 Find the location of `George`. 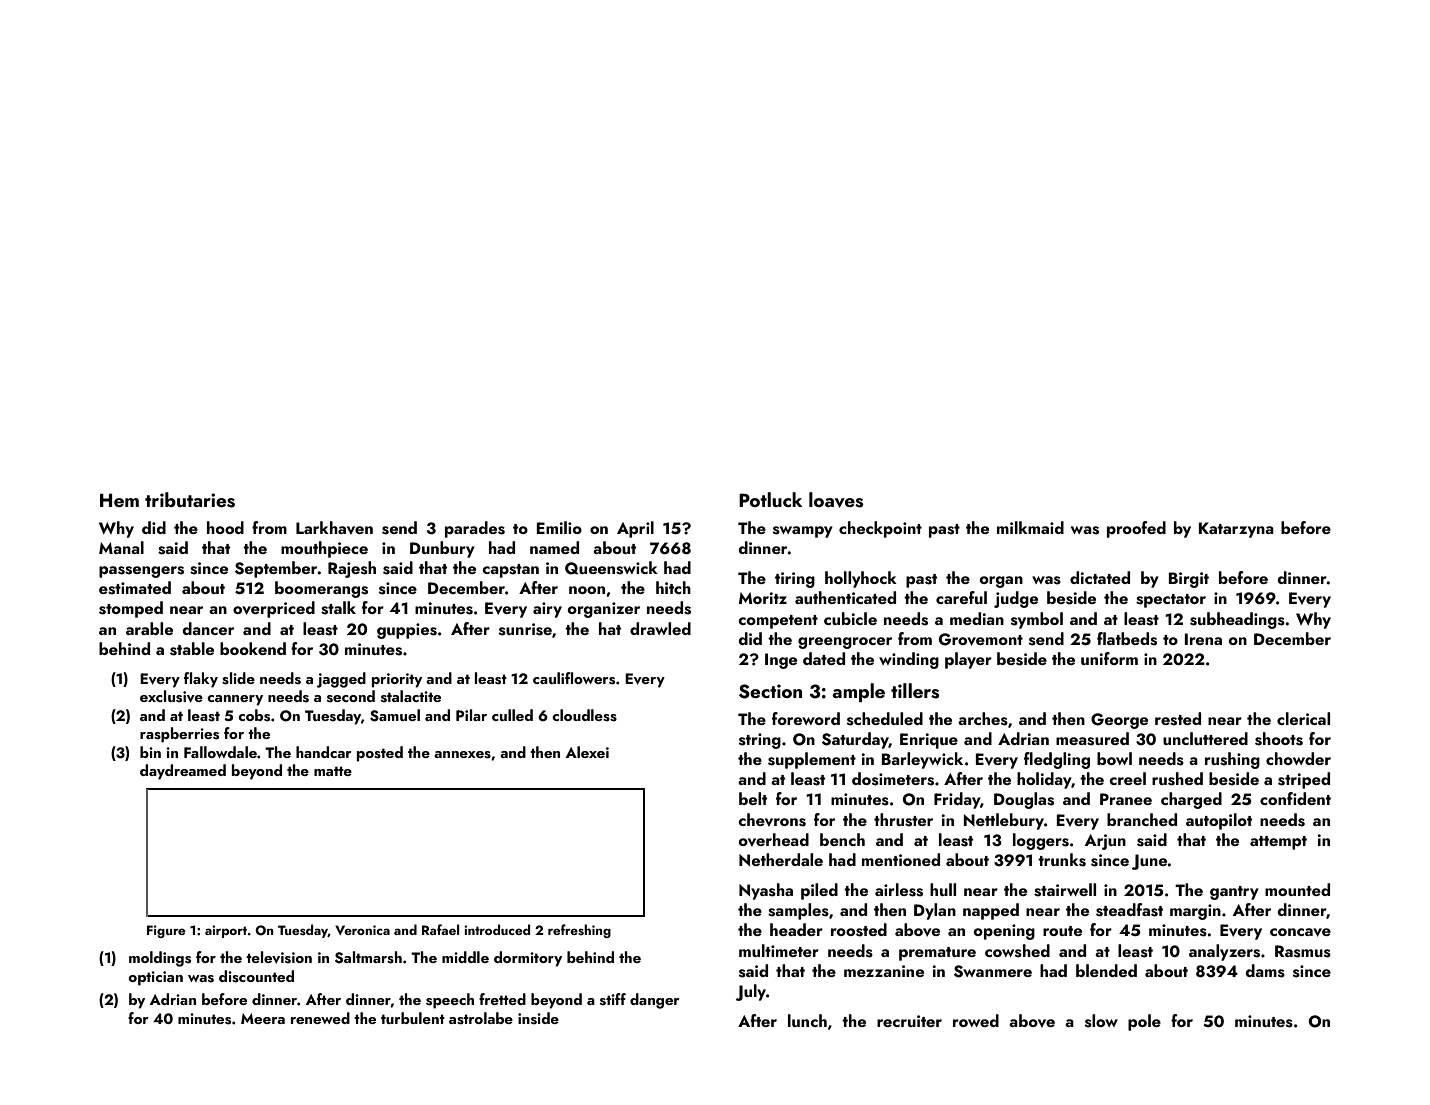

George is located at coordinates (1119, 721).
